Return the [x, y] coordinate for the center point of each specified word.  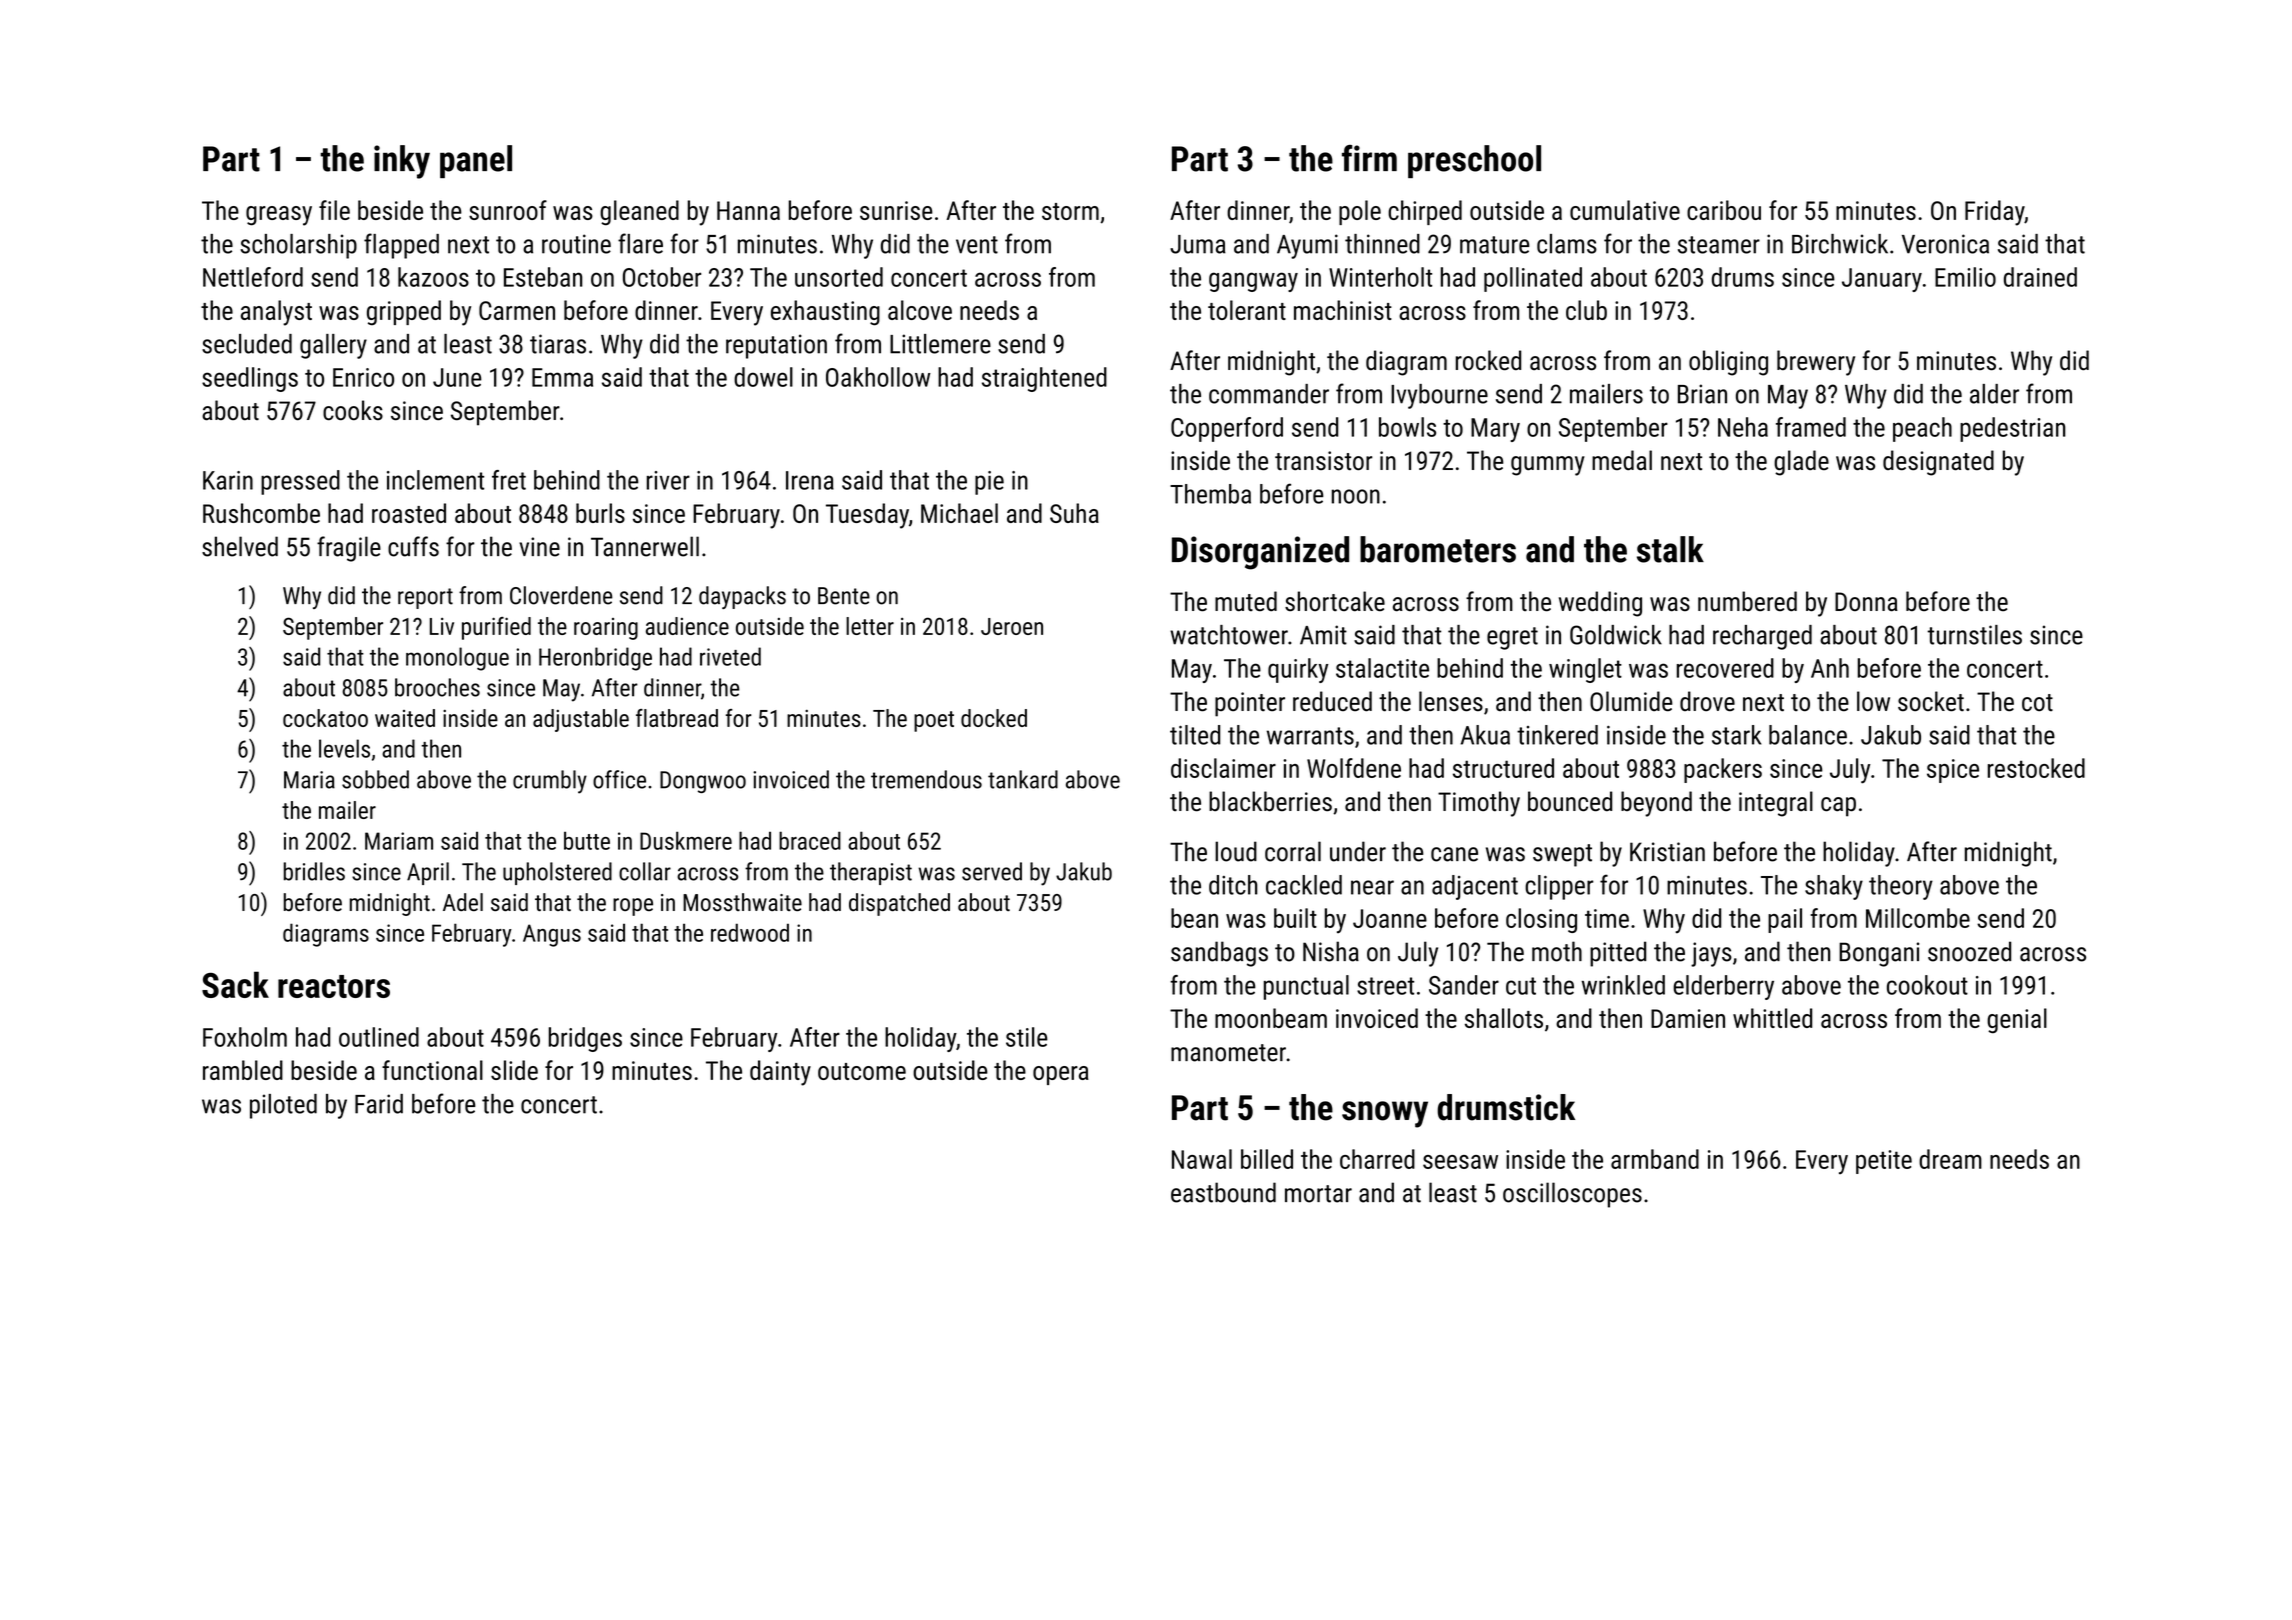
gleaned [639, 213]
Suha [1074, 513]
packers [1723, 770]
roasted [409, 513]
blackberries [1270, 801]
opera [1061, 1075]
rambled [243, 1070]
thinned [1382, 244]
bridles [314, 871]
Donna [1866, 602]
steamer [1719, 245]
